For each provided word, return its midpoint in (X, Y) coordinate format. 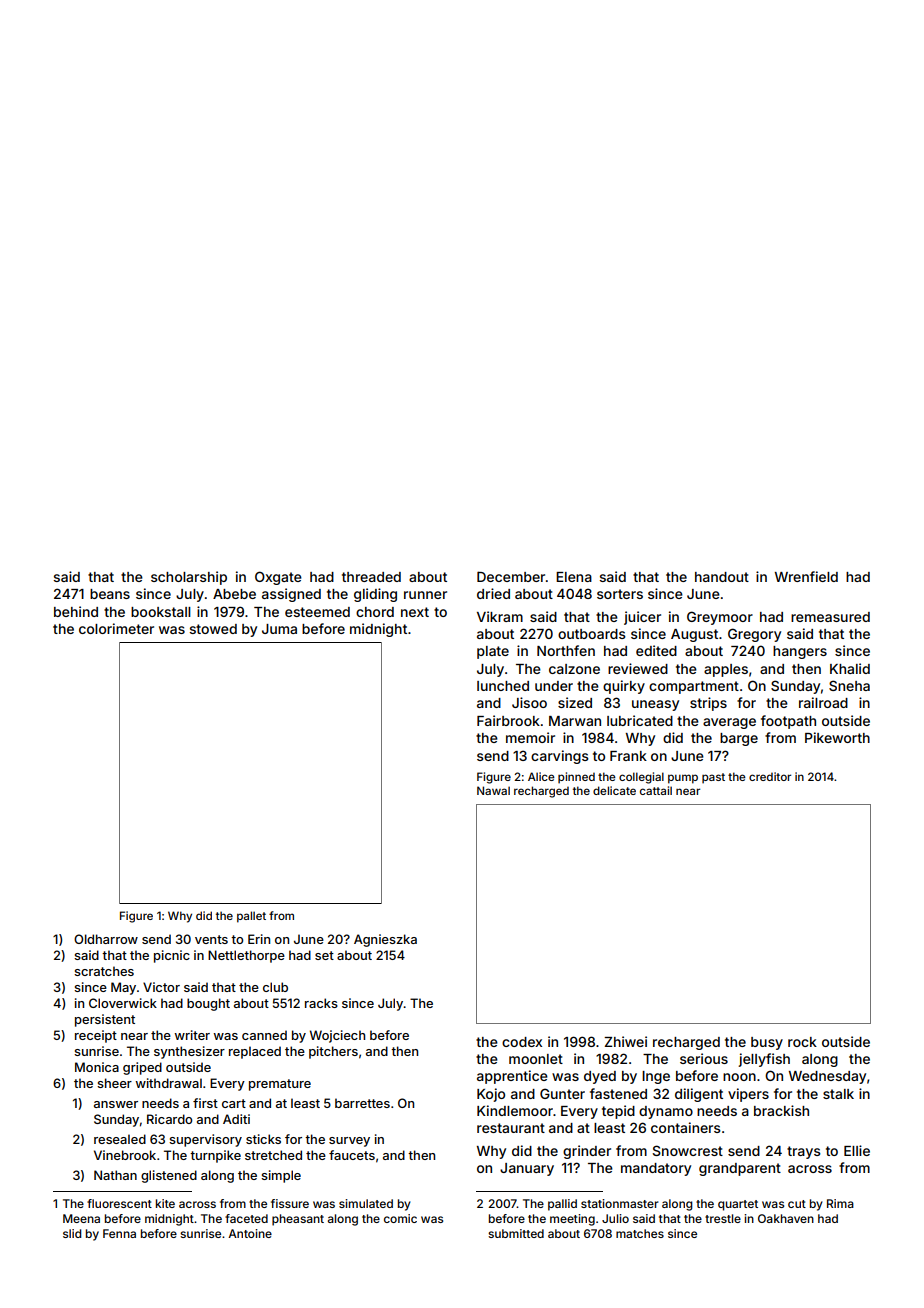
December (511, 576)
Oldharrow (106, 939)
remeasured (830, 617)
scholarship (189, 578)
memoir (530, 737)
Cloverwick (123, 1003)
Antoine (250, 1233)
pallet (251, 917)
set (324, 955)
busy (767, 1043)
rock (802, 1042)
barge (739, 739)
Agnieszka (385, 940)
